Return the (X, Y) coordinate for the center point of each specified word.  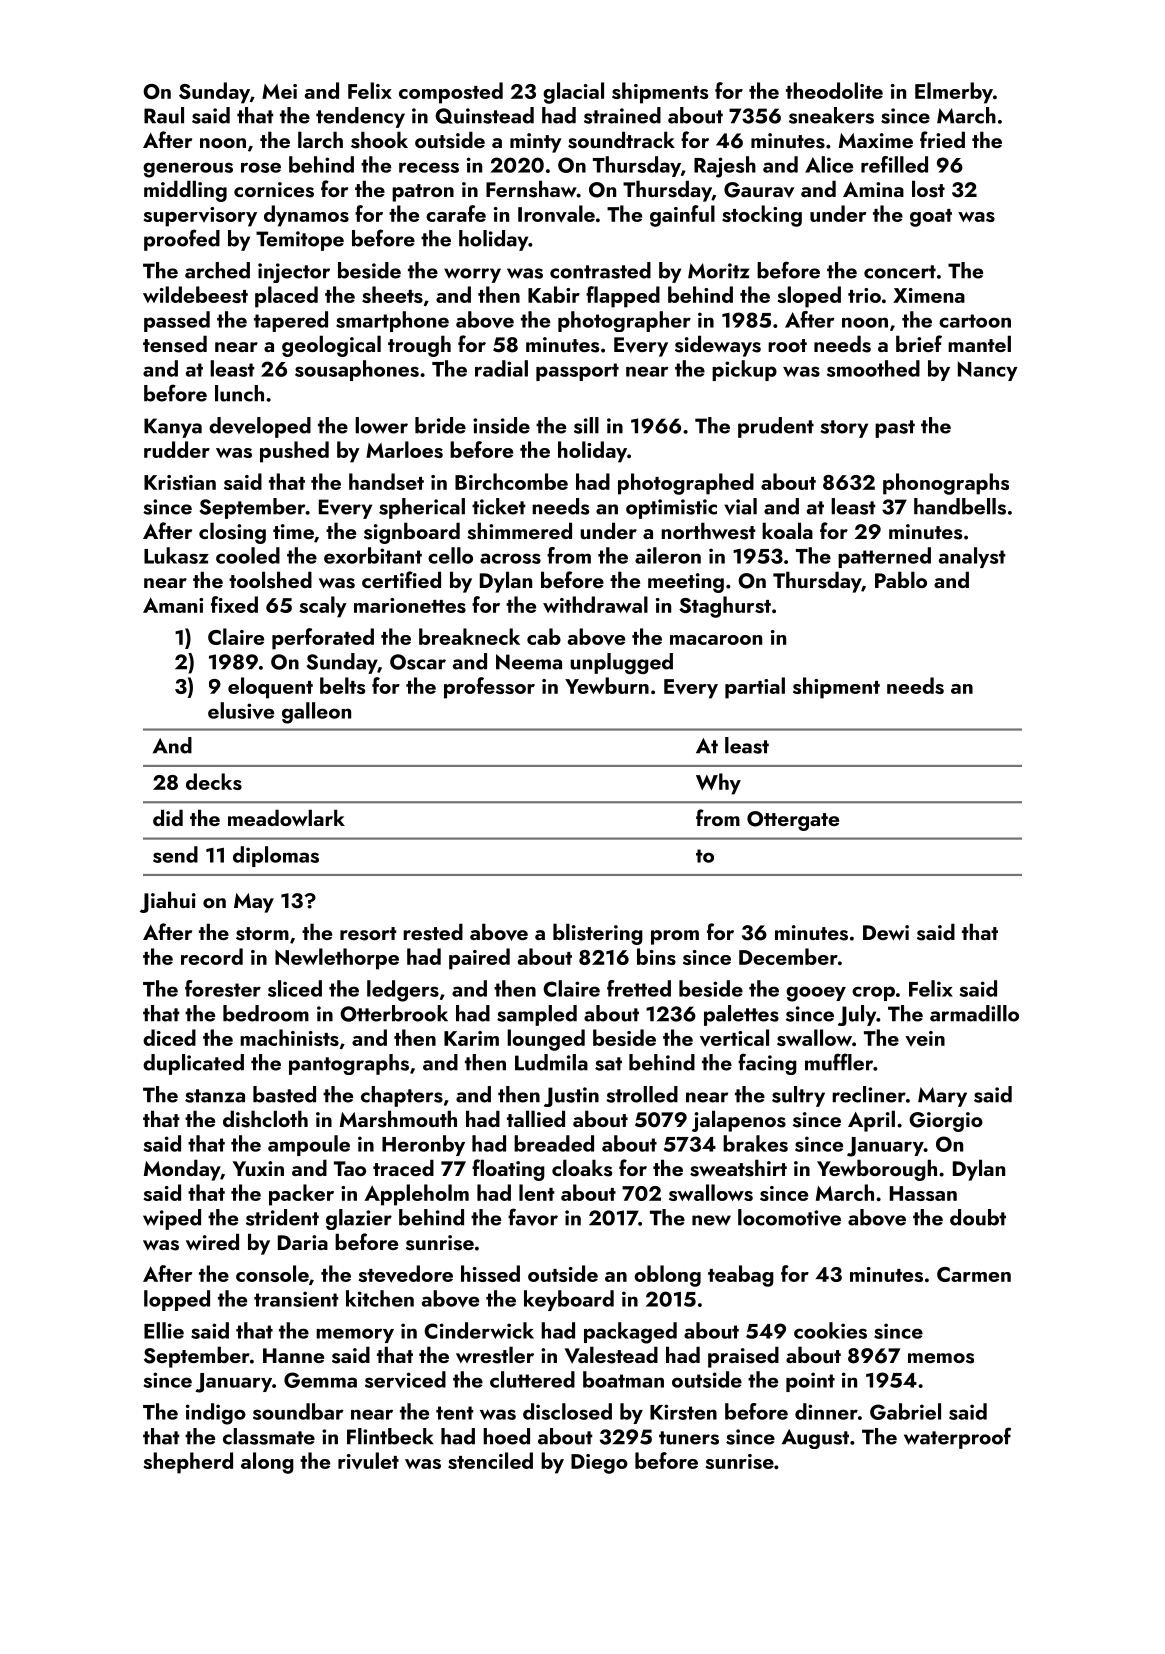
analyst (972, 557)
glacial (573, 93)
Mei (279, 91)
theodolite (834, 90)
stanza (215, 1096)
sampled (537, 1015)
